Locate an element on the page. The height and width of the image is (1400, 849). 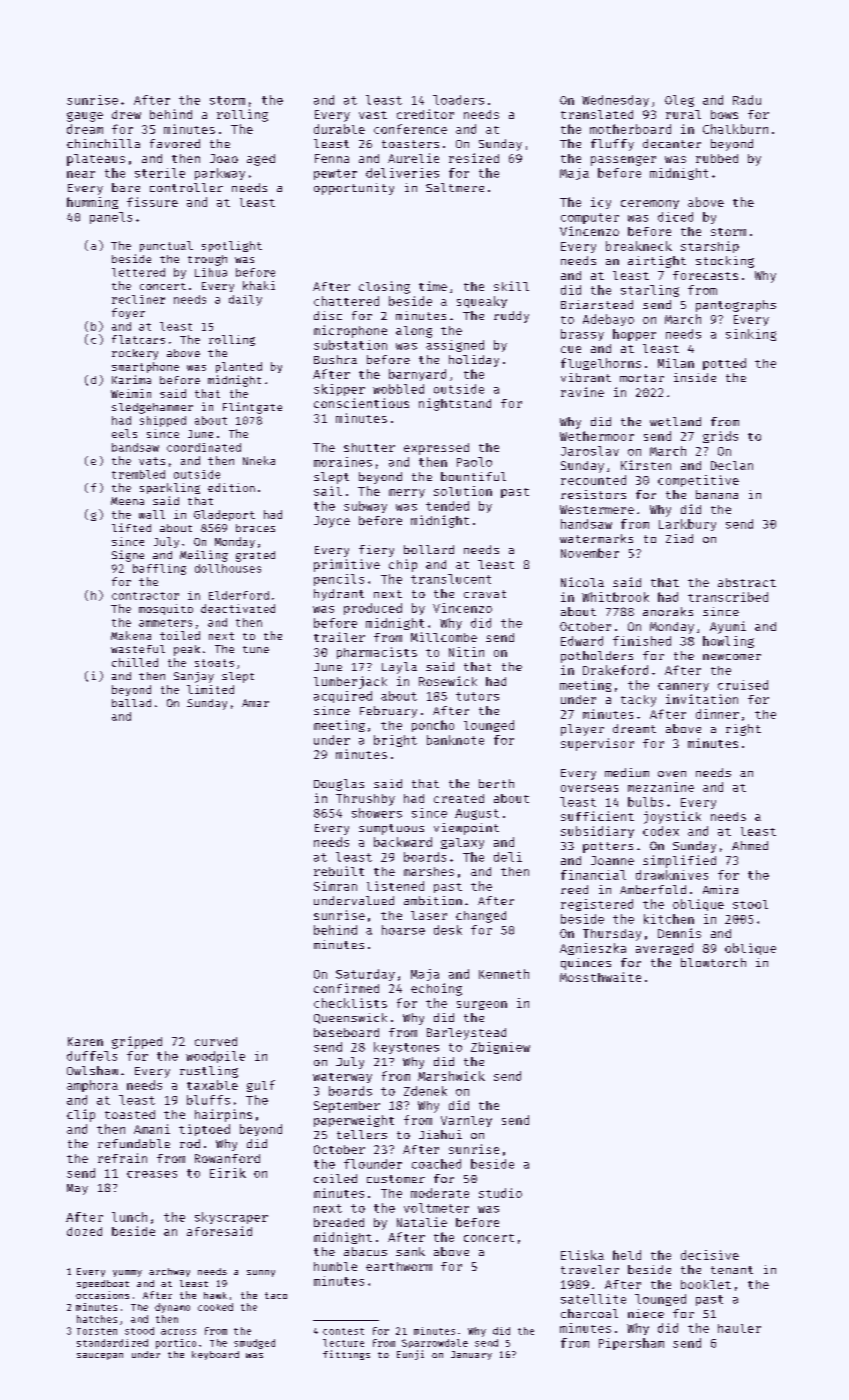
berth is located at coordinates (496, 783).
